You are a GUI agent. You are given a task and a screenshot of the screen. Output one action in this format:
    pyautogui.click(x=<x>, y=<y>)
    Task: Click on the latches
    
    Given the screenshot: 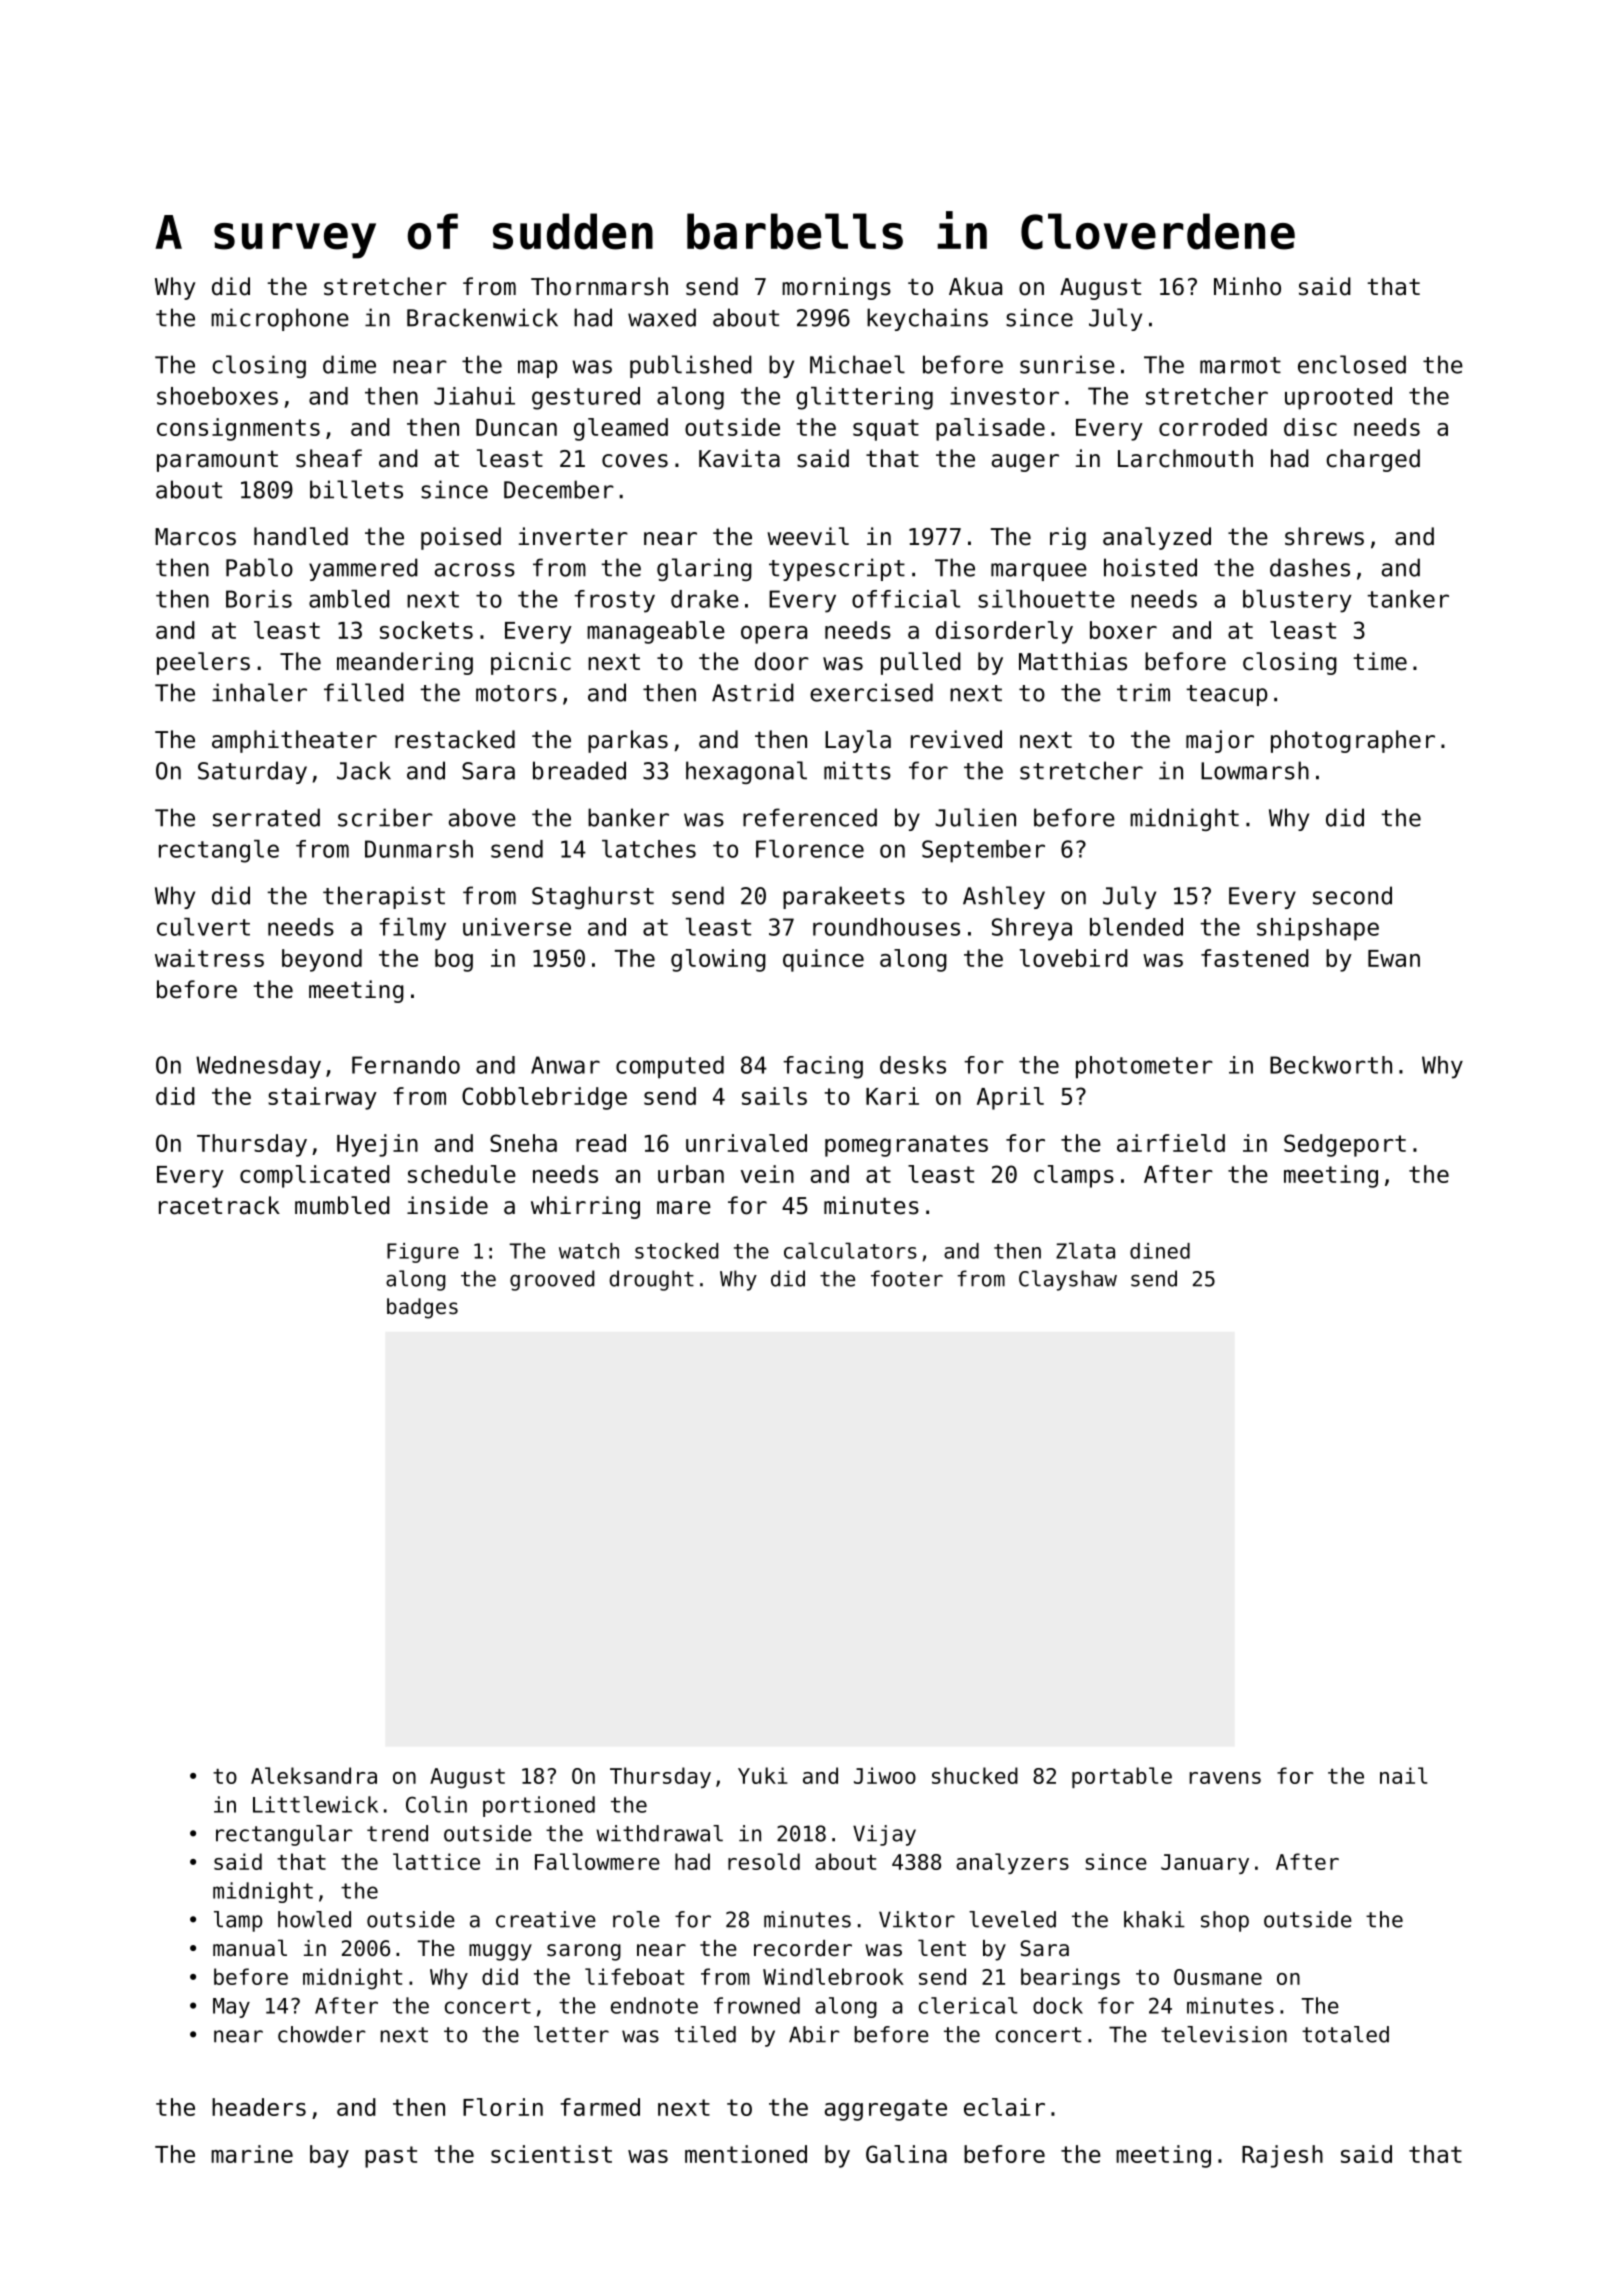 What is the action you would take?
    pyautogui.click(x=649, y=849)
